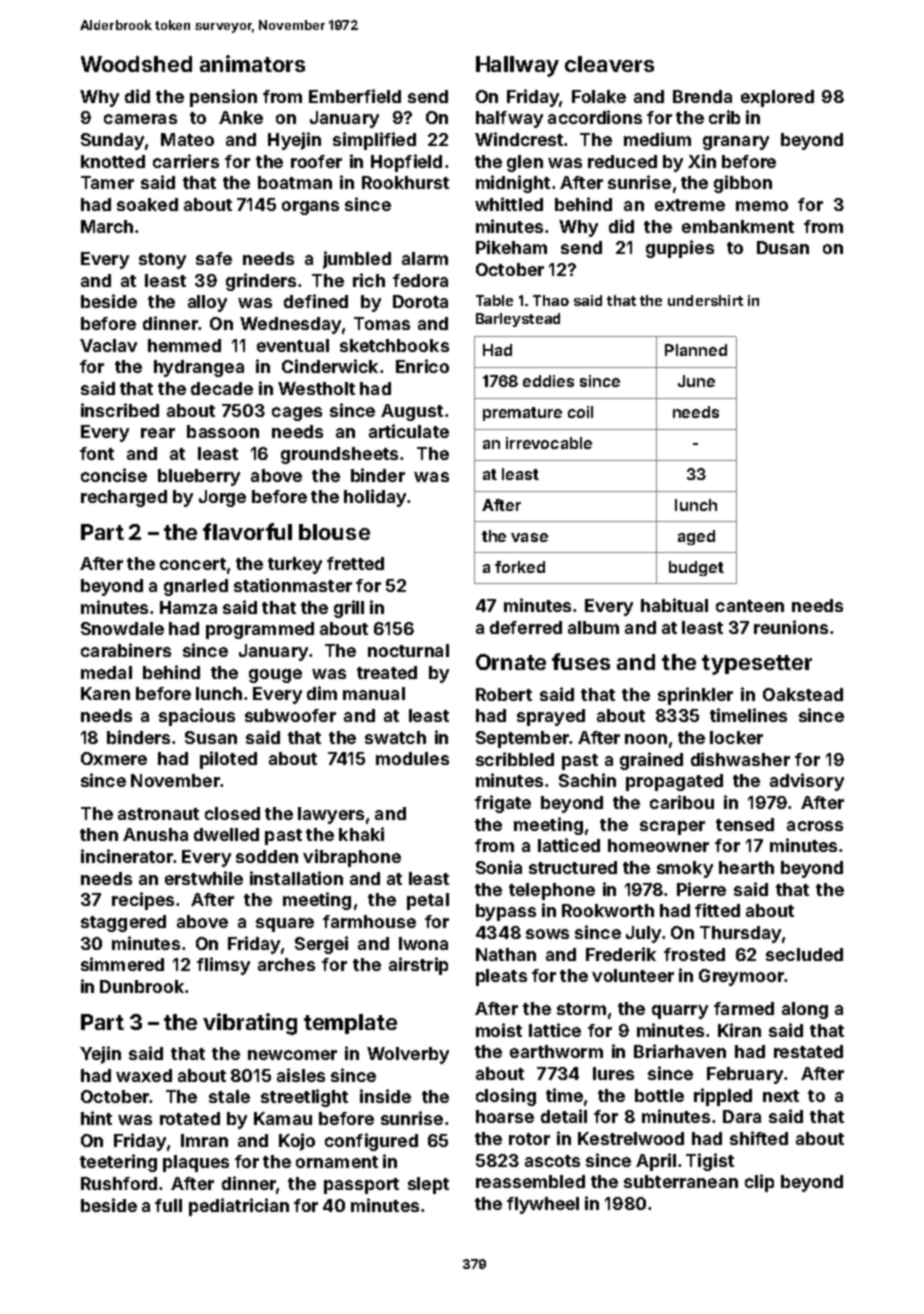 This page has height=1314, width=924. What do you see at coordinates (549, 443) in the page?
I see `irrevocable` at bounding box center [549, 443].
